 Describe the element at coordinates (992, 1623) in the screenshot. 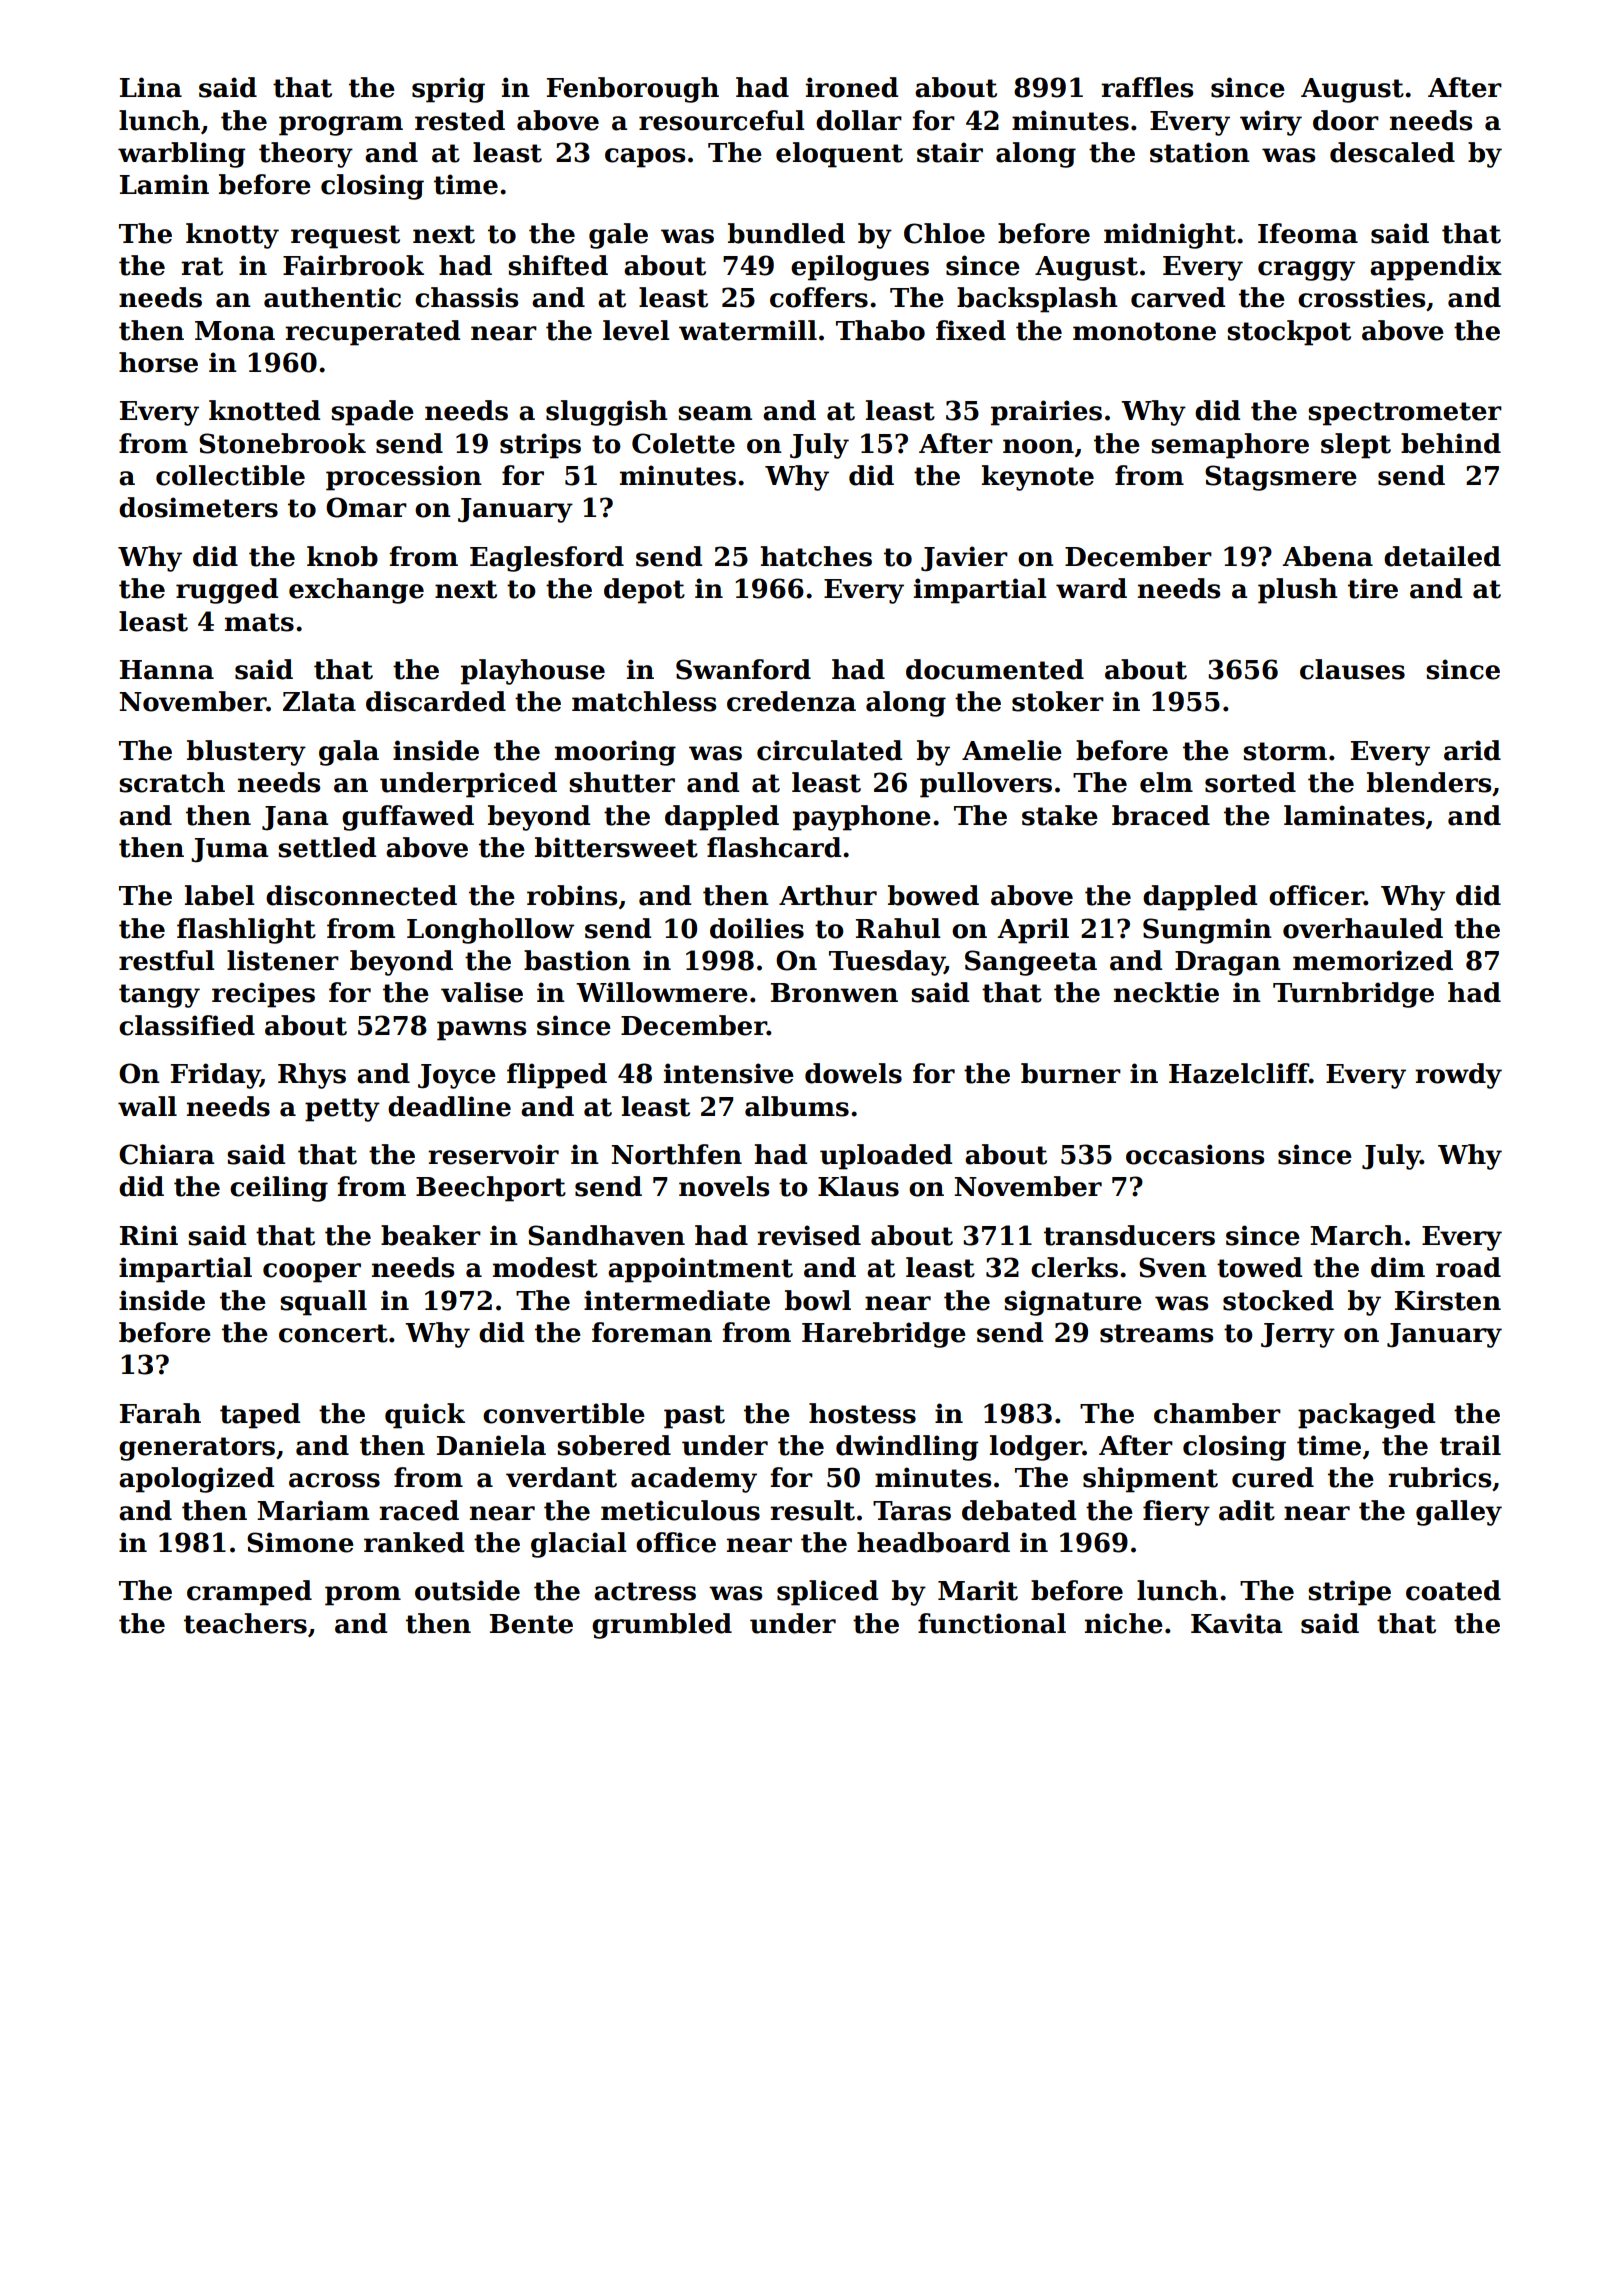

I see `functional` at that location.
